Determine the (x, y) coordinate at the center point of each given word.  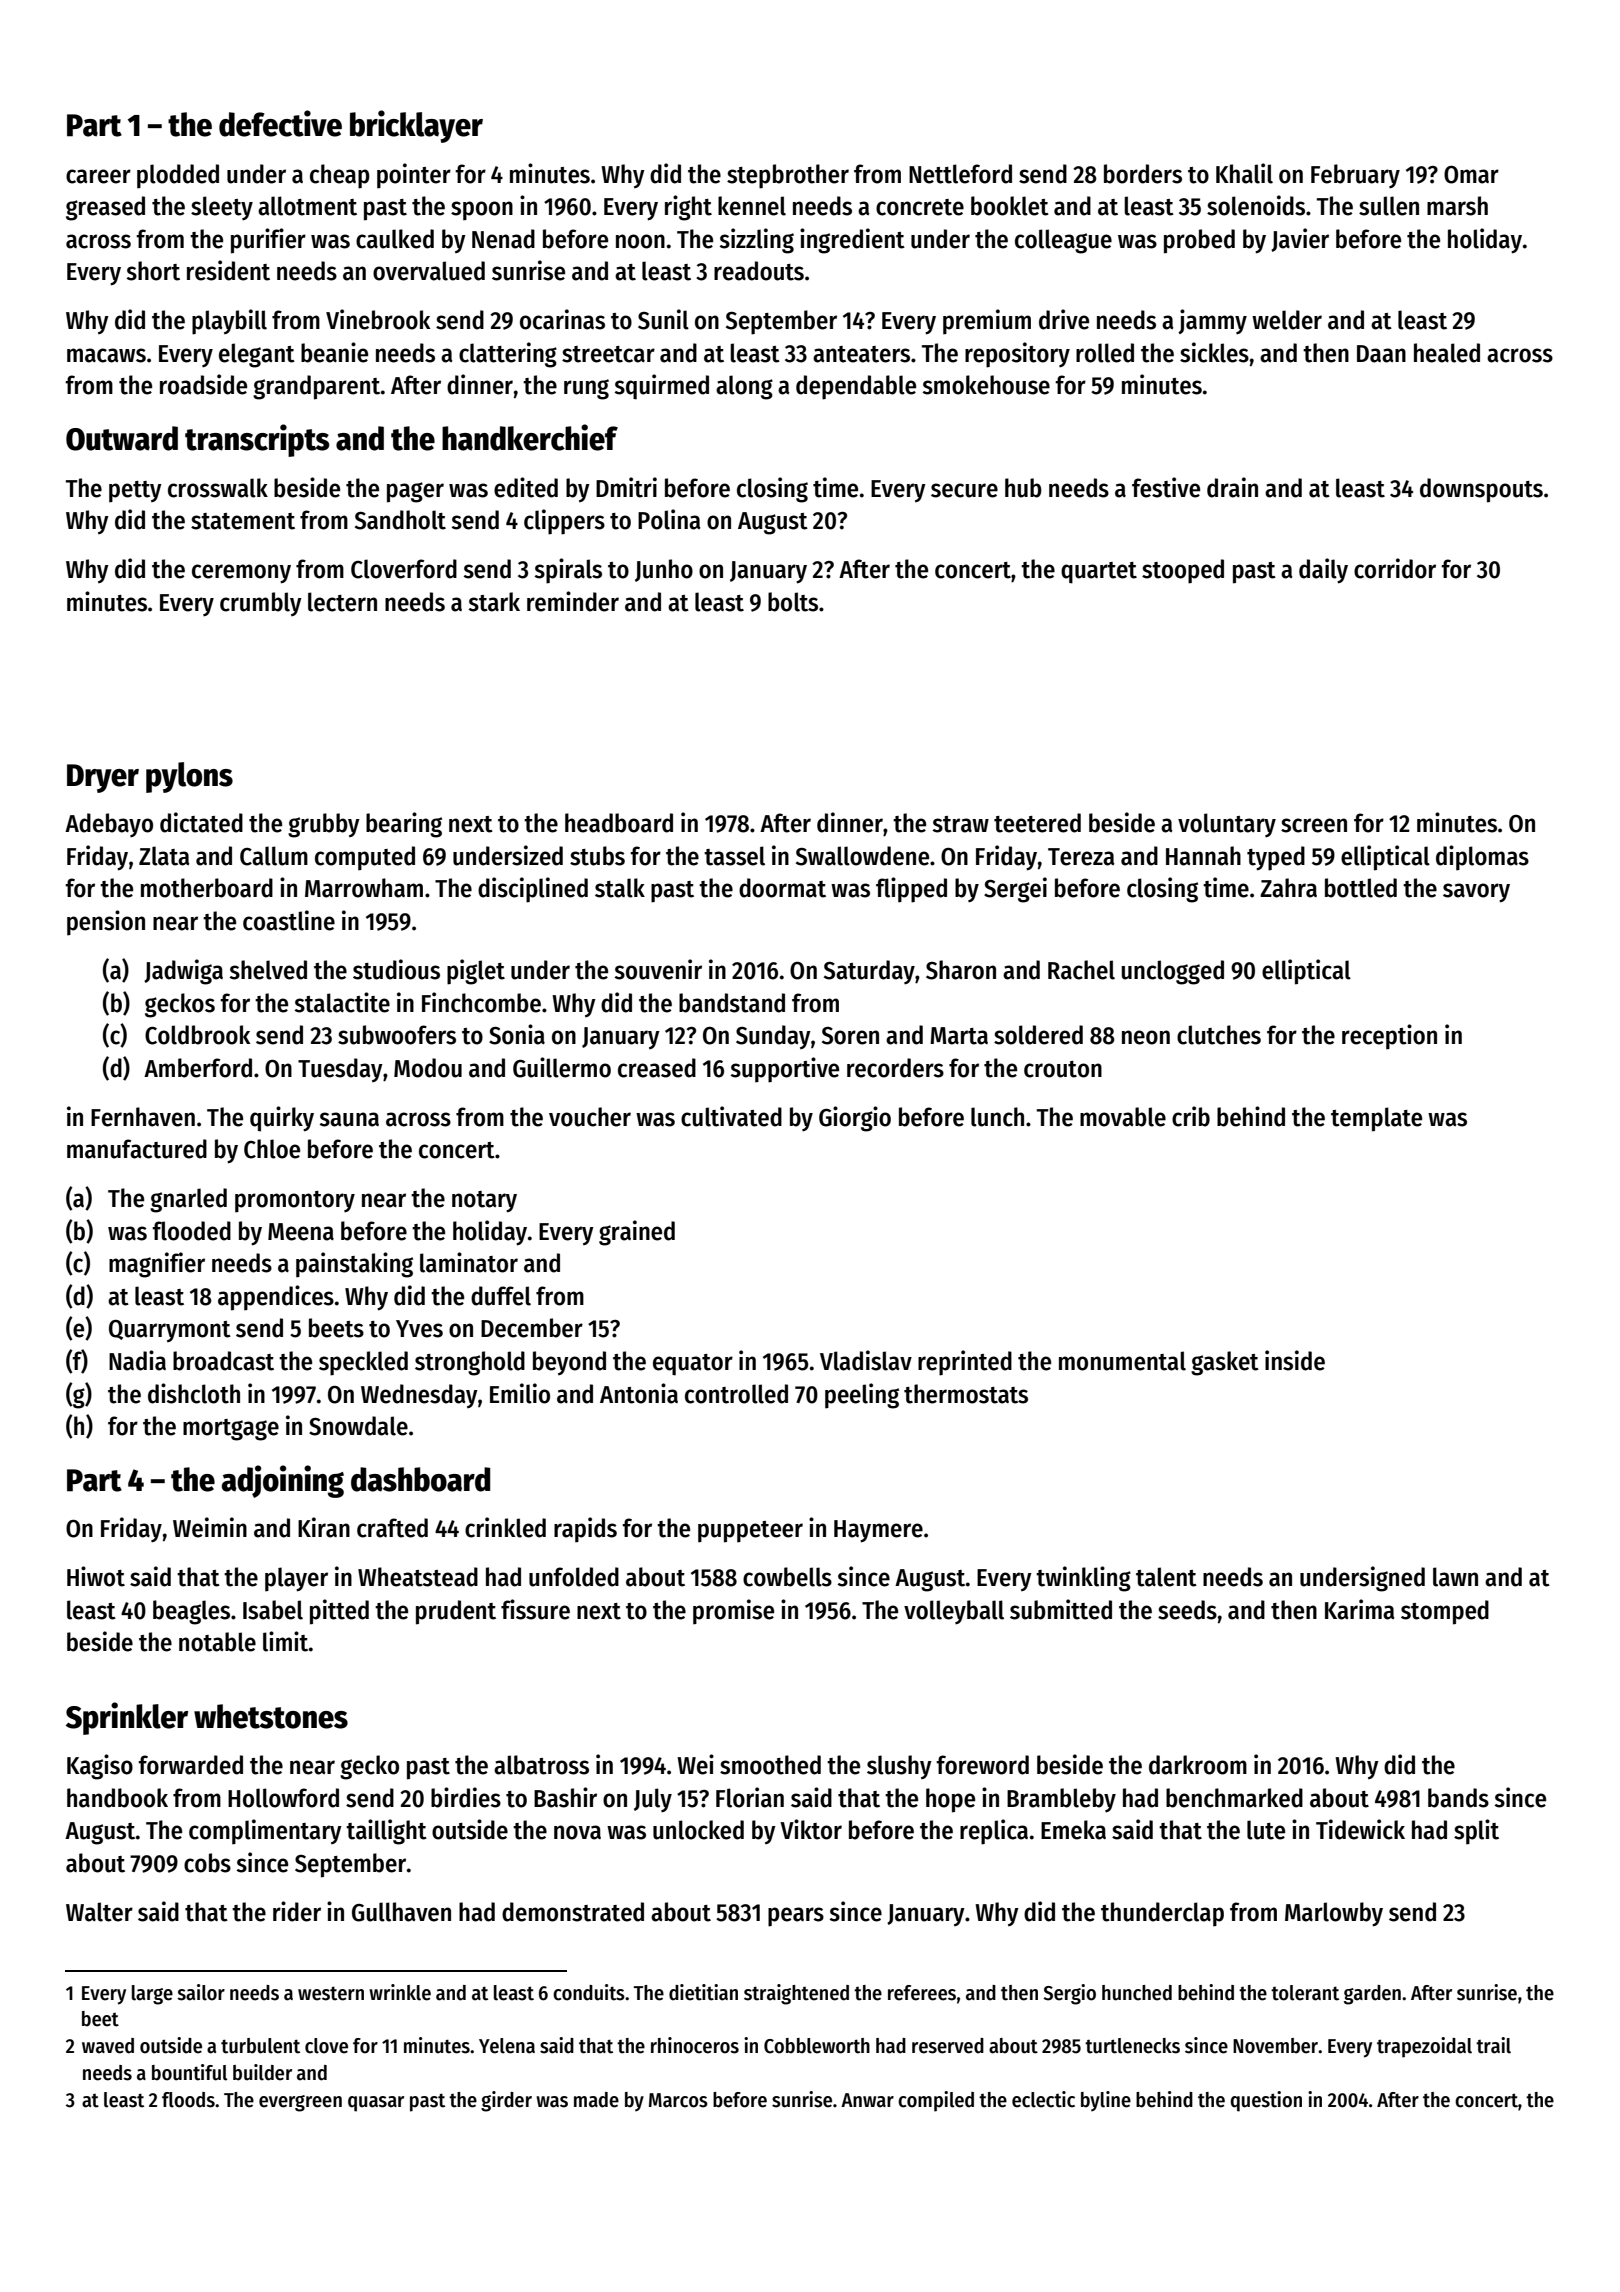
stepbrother (788, 176)
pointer (414, 176)
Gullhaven (401, 1912)
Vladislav (866, 1360)
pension (106, 923)
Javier (1300, 240)
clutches (1219, 1035)
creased (657, 1068)
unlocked (698, 1830)
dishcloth (194, 1393)
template (1376, 1119)
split (1476, 1832)
